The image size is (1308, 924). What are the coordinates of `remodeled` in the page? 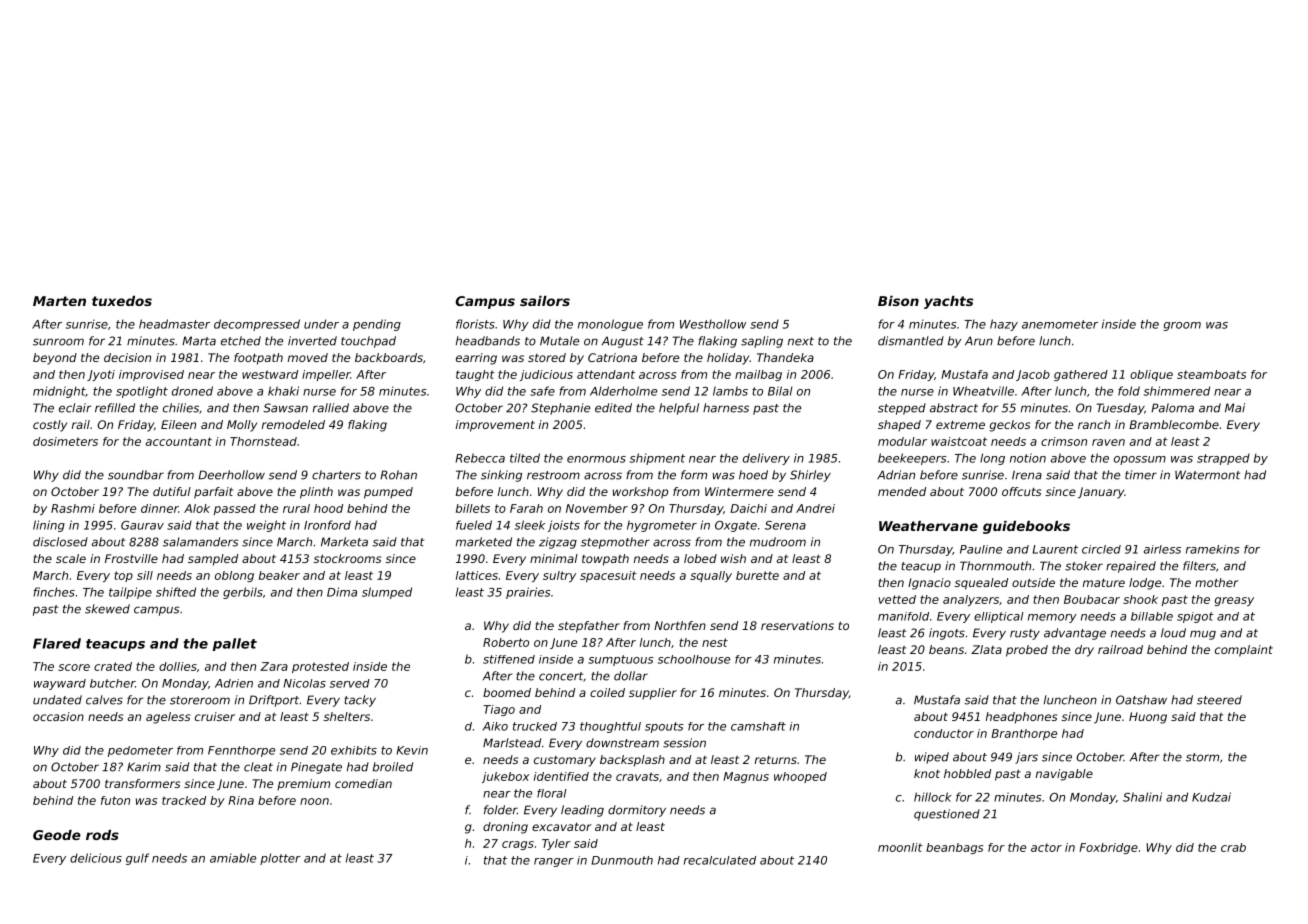 It's located at (293, 424).
